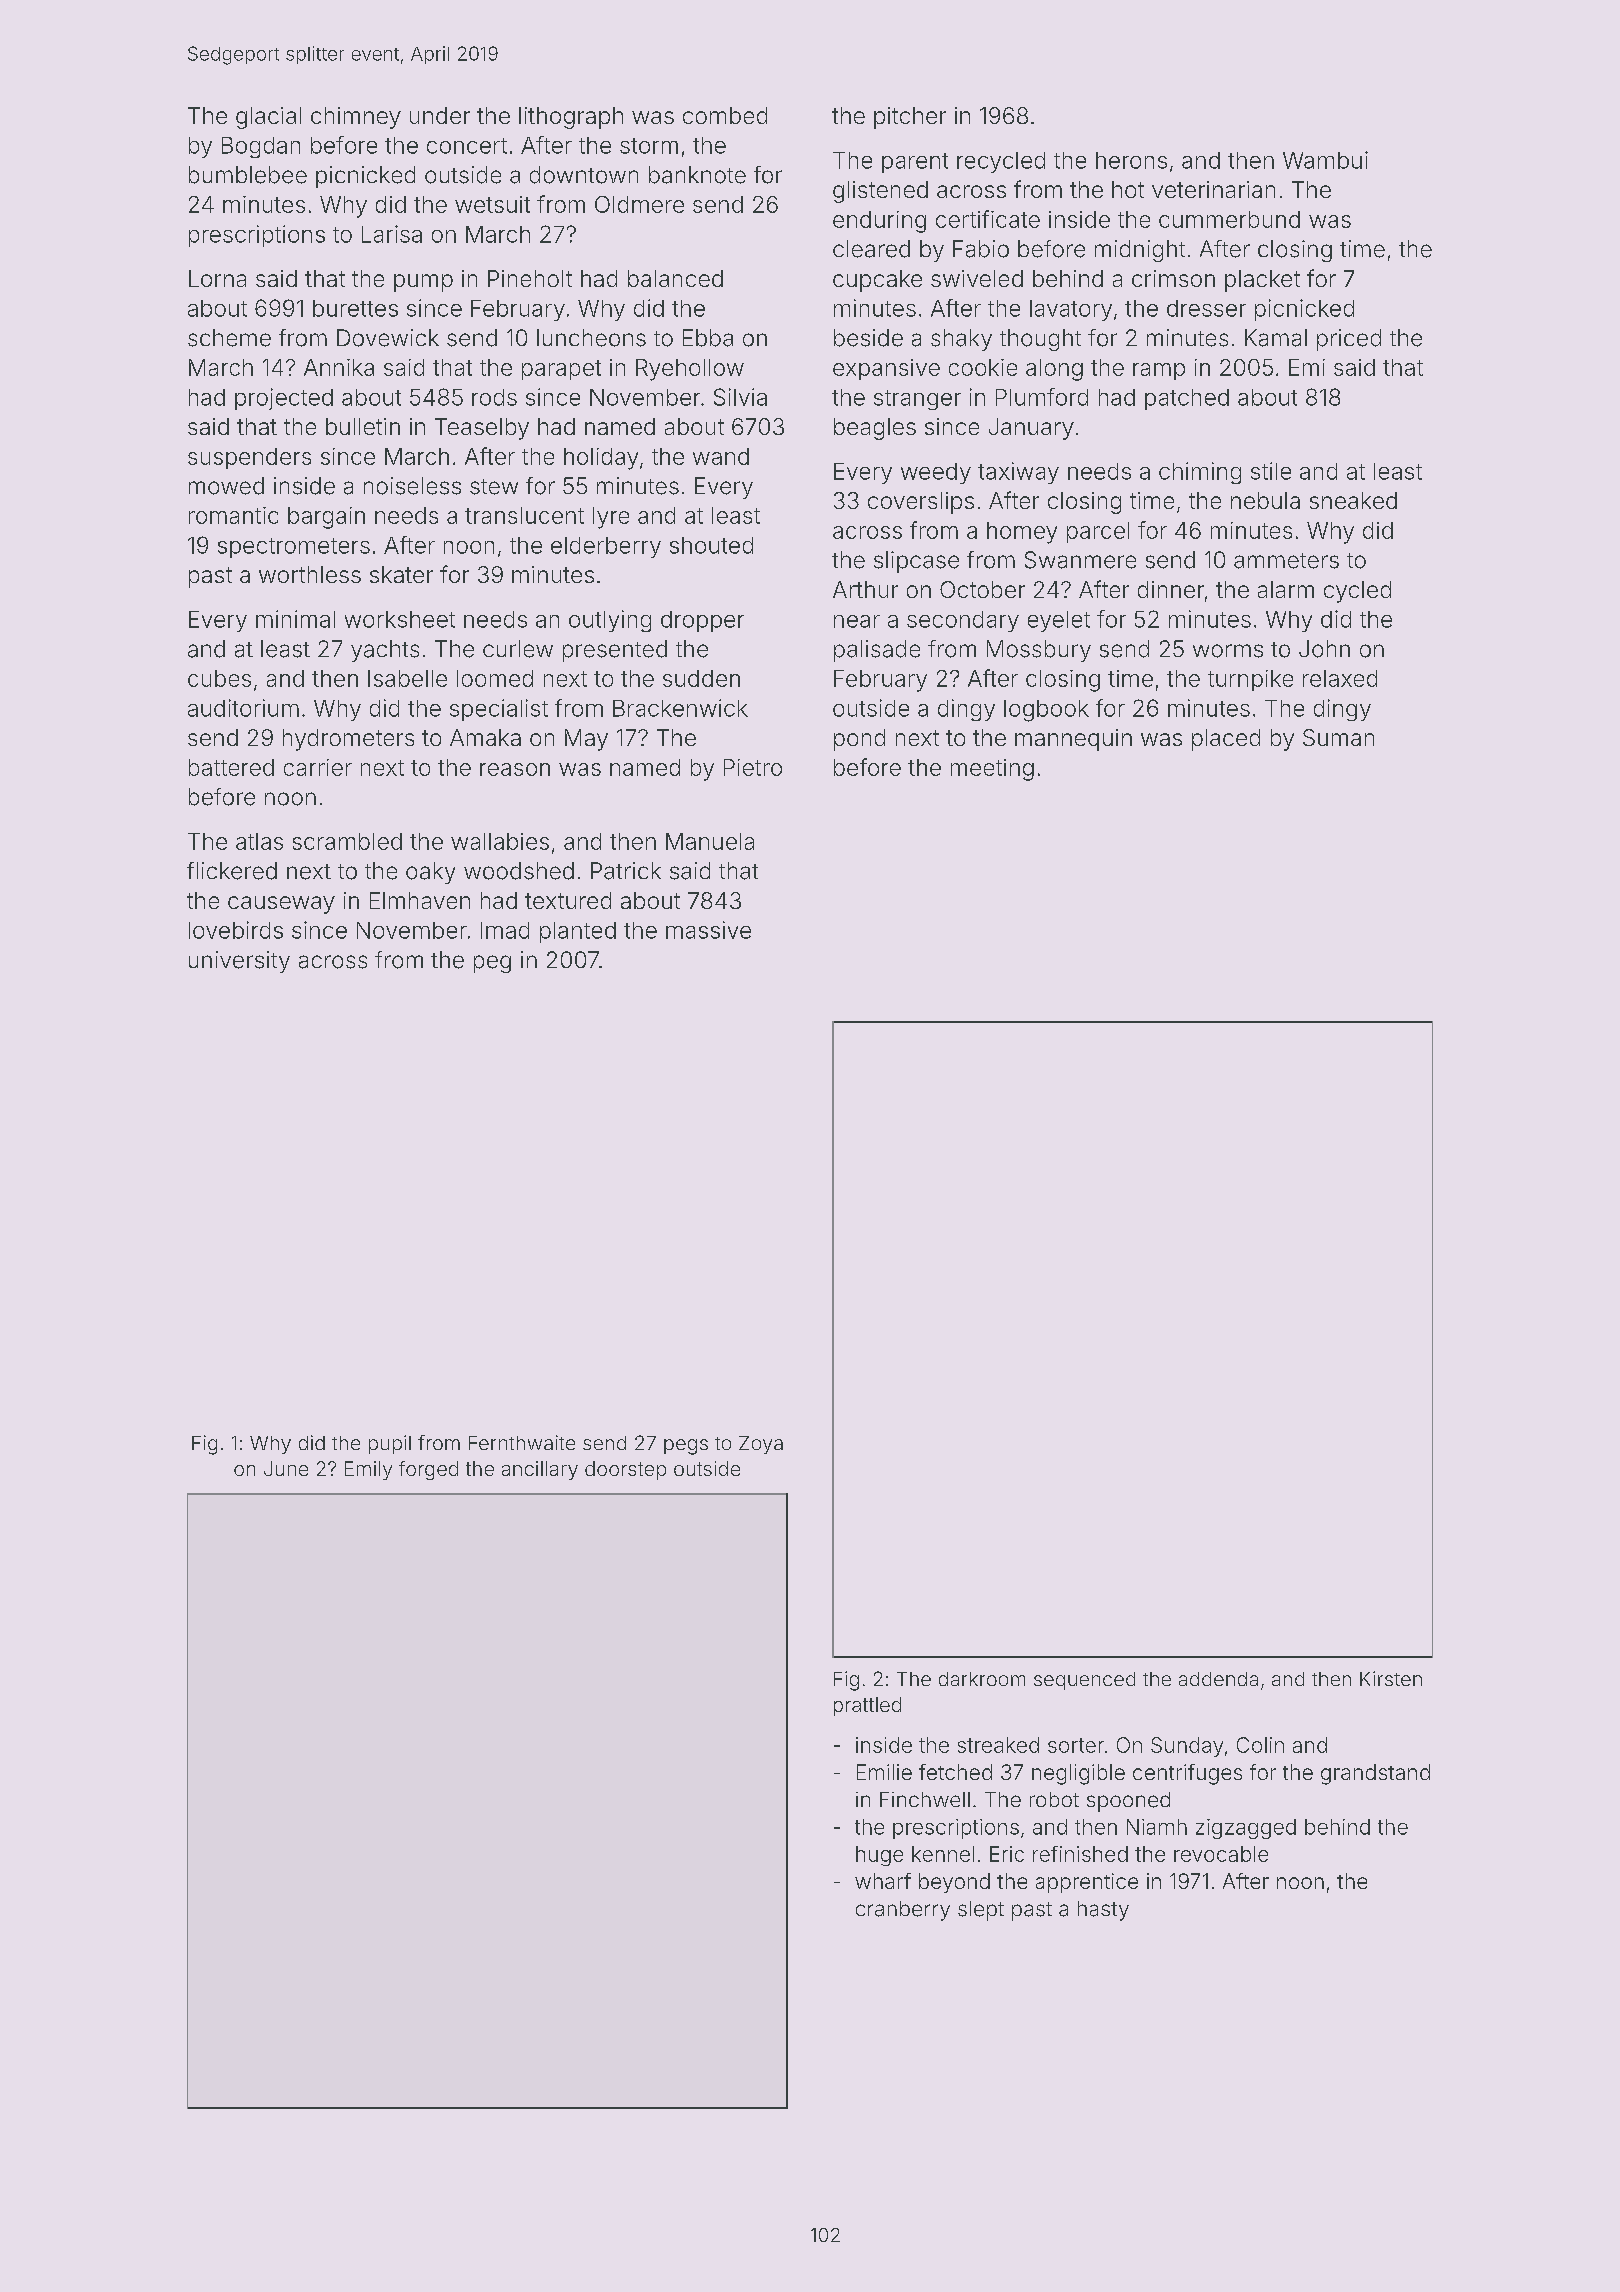  What do you see at coordinates (522, 1442) in the document?
I see `Fernthwaite` at bounding box center [522, 1442].
